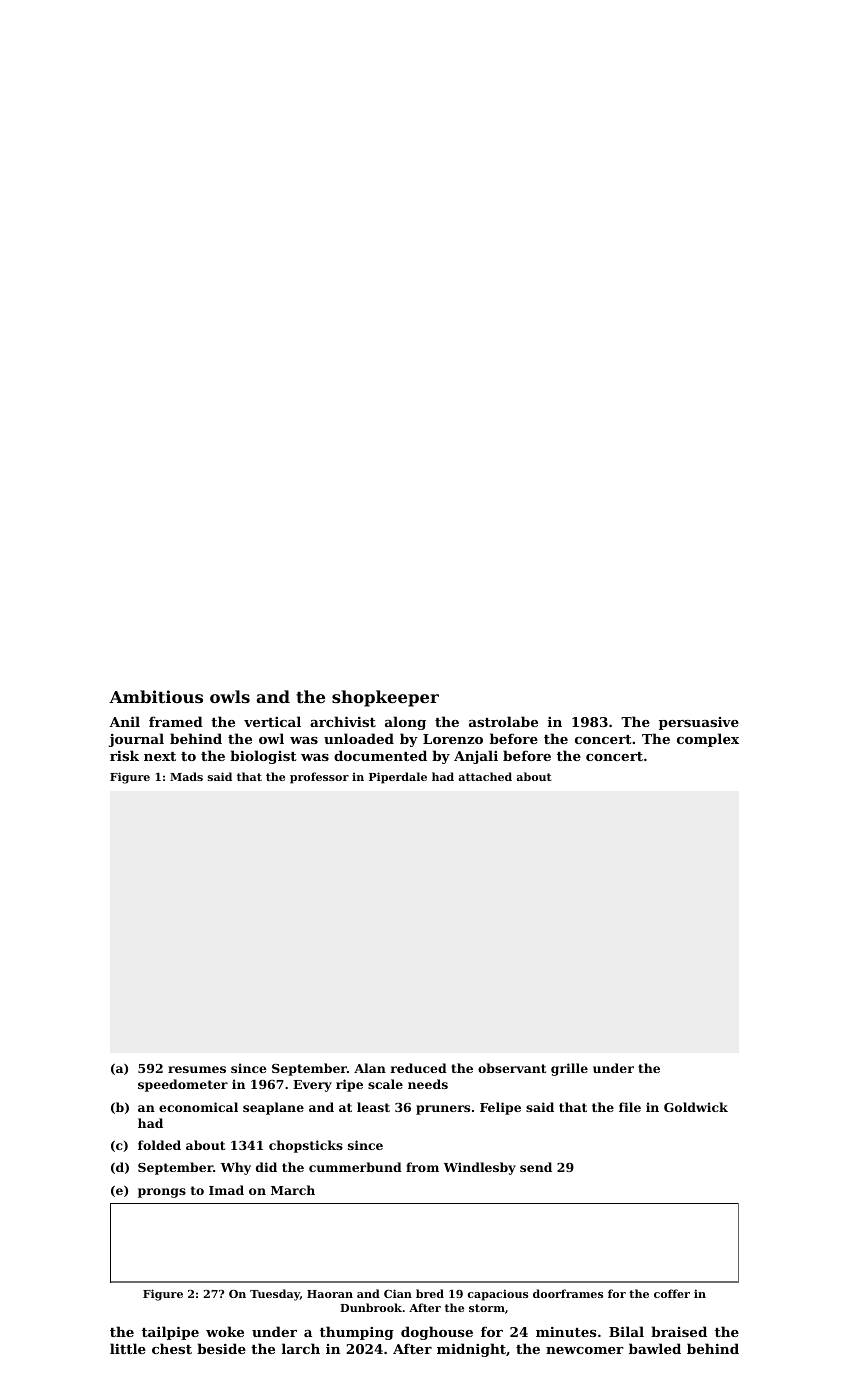  What do you see at coordinates (128, 1348) in the document?
I see `little` at bounding box center [128, 1348].
